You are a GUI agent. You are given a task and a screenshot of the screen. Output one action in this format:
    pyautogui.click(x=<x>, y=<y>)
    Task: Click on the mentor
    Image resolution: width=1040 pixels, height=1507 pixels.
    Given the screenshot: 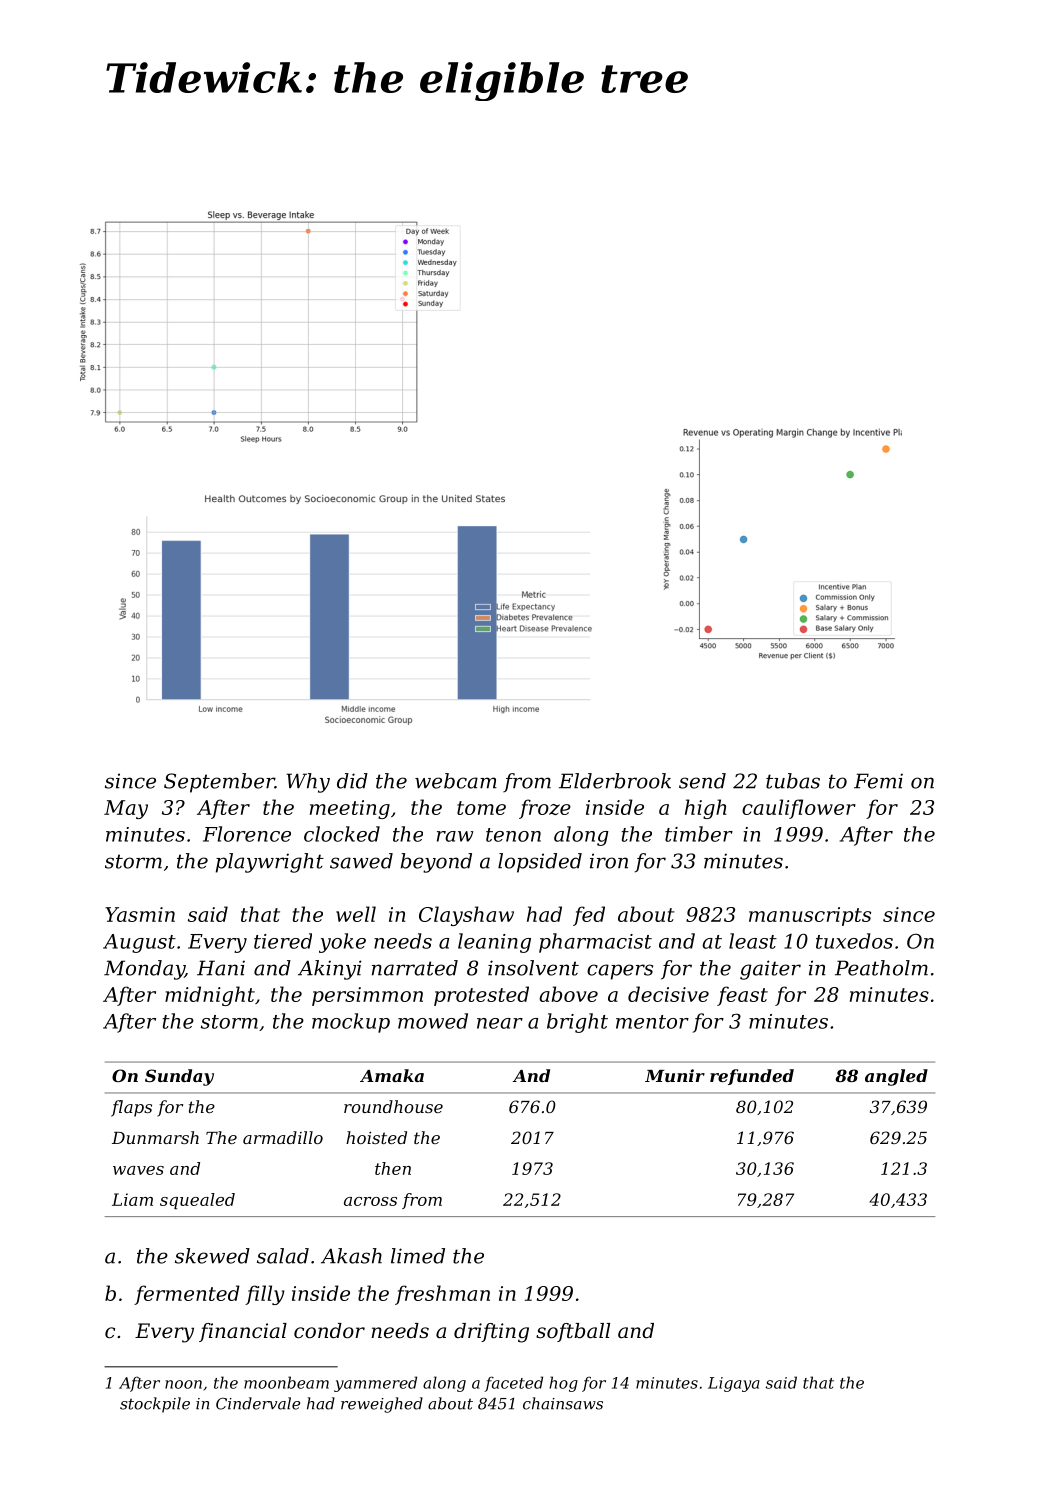 What is the action you would take?
    pyautogui.click(x=652, y=1022)
